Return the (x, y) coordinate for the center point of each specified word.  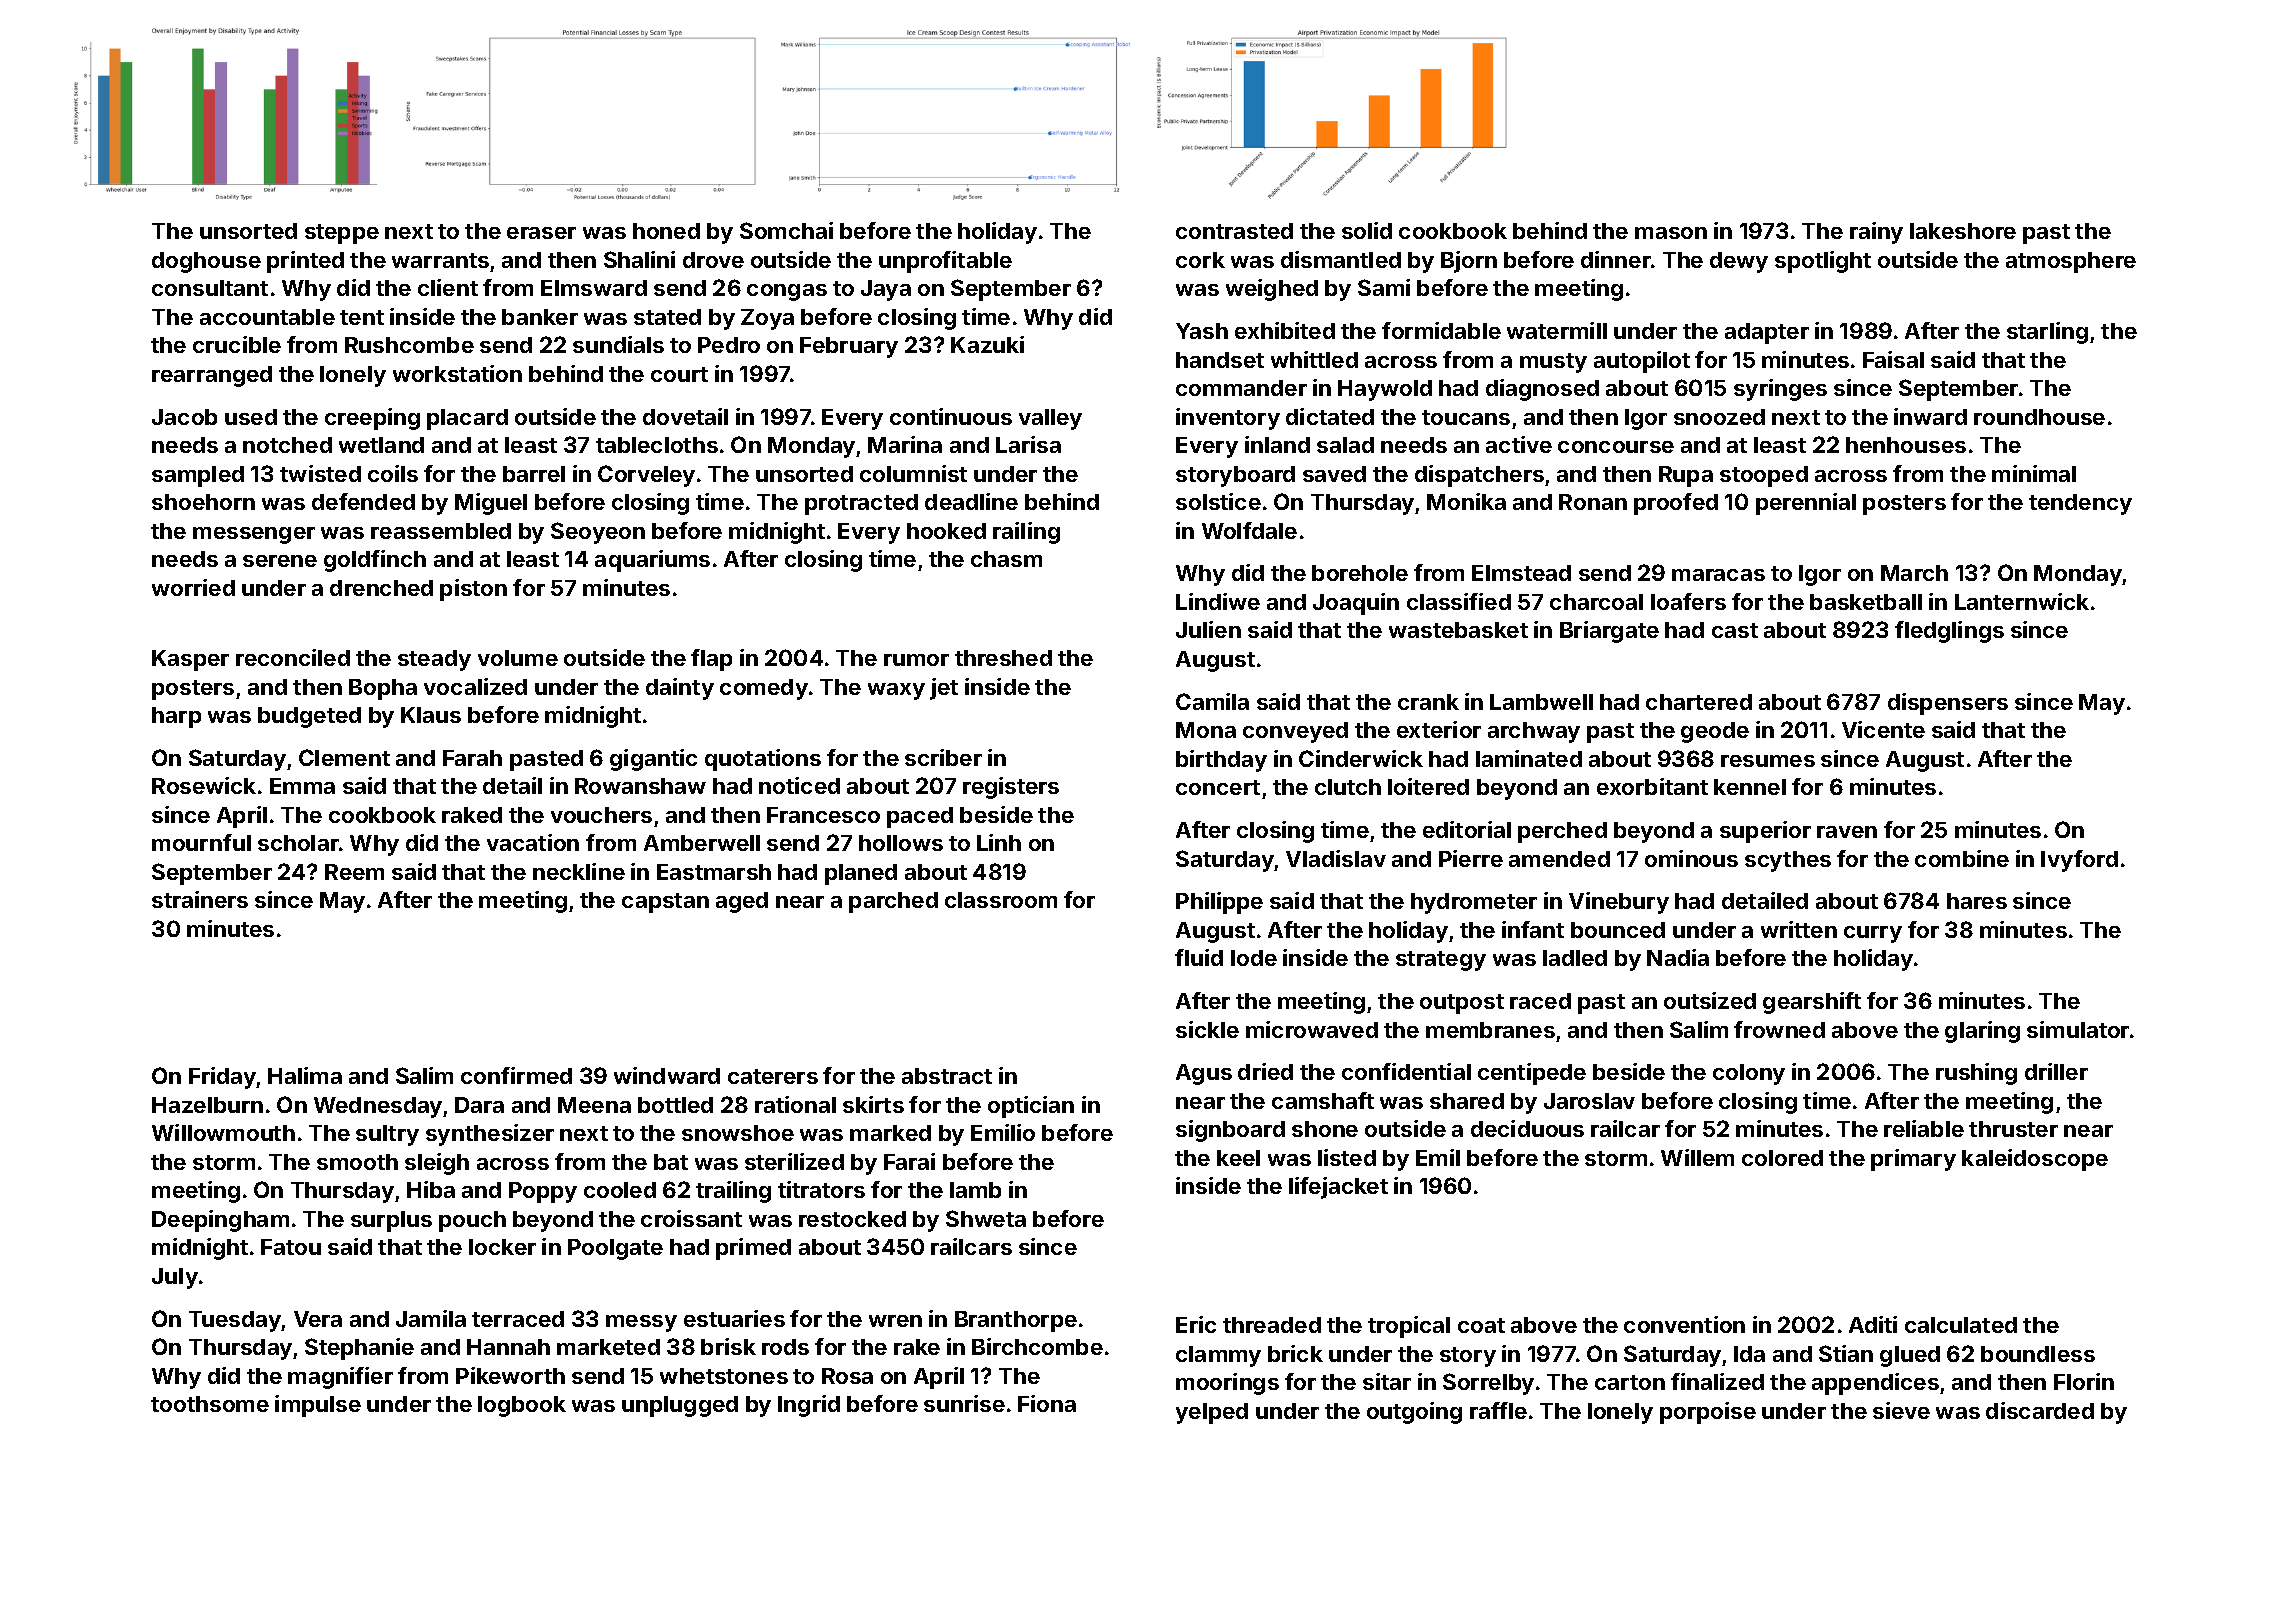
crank (1428, 702)
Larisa (1028, 444)
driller (2056, 1071)
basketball (1866, 602)
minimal (2034, 473)
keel (1238, 1158)
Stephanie (359, 1349)
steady (434, 660)
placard (467, 419)
